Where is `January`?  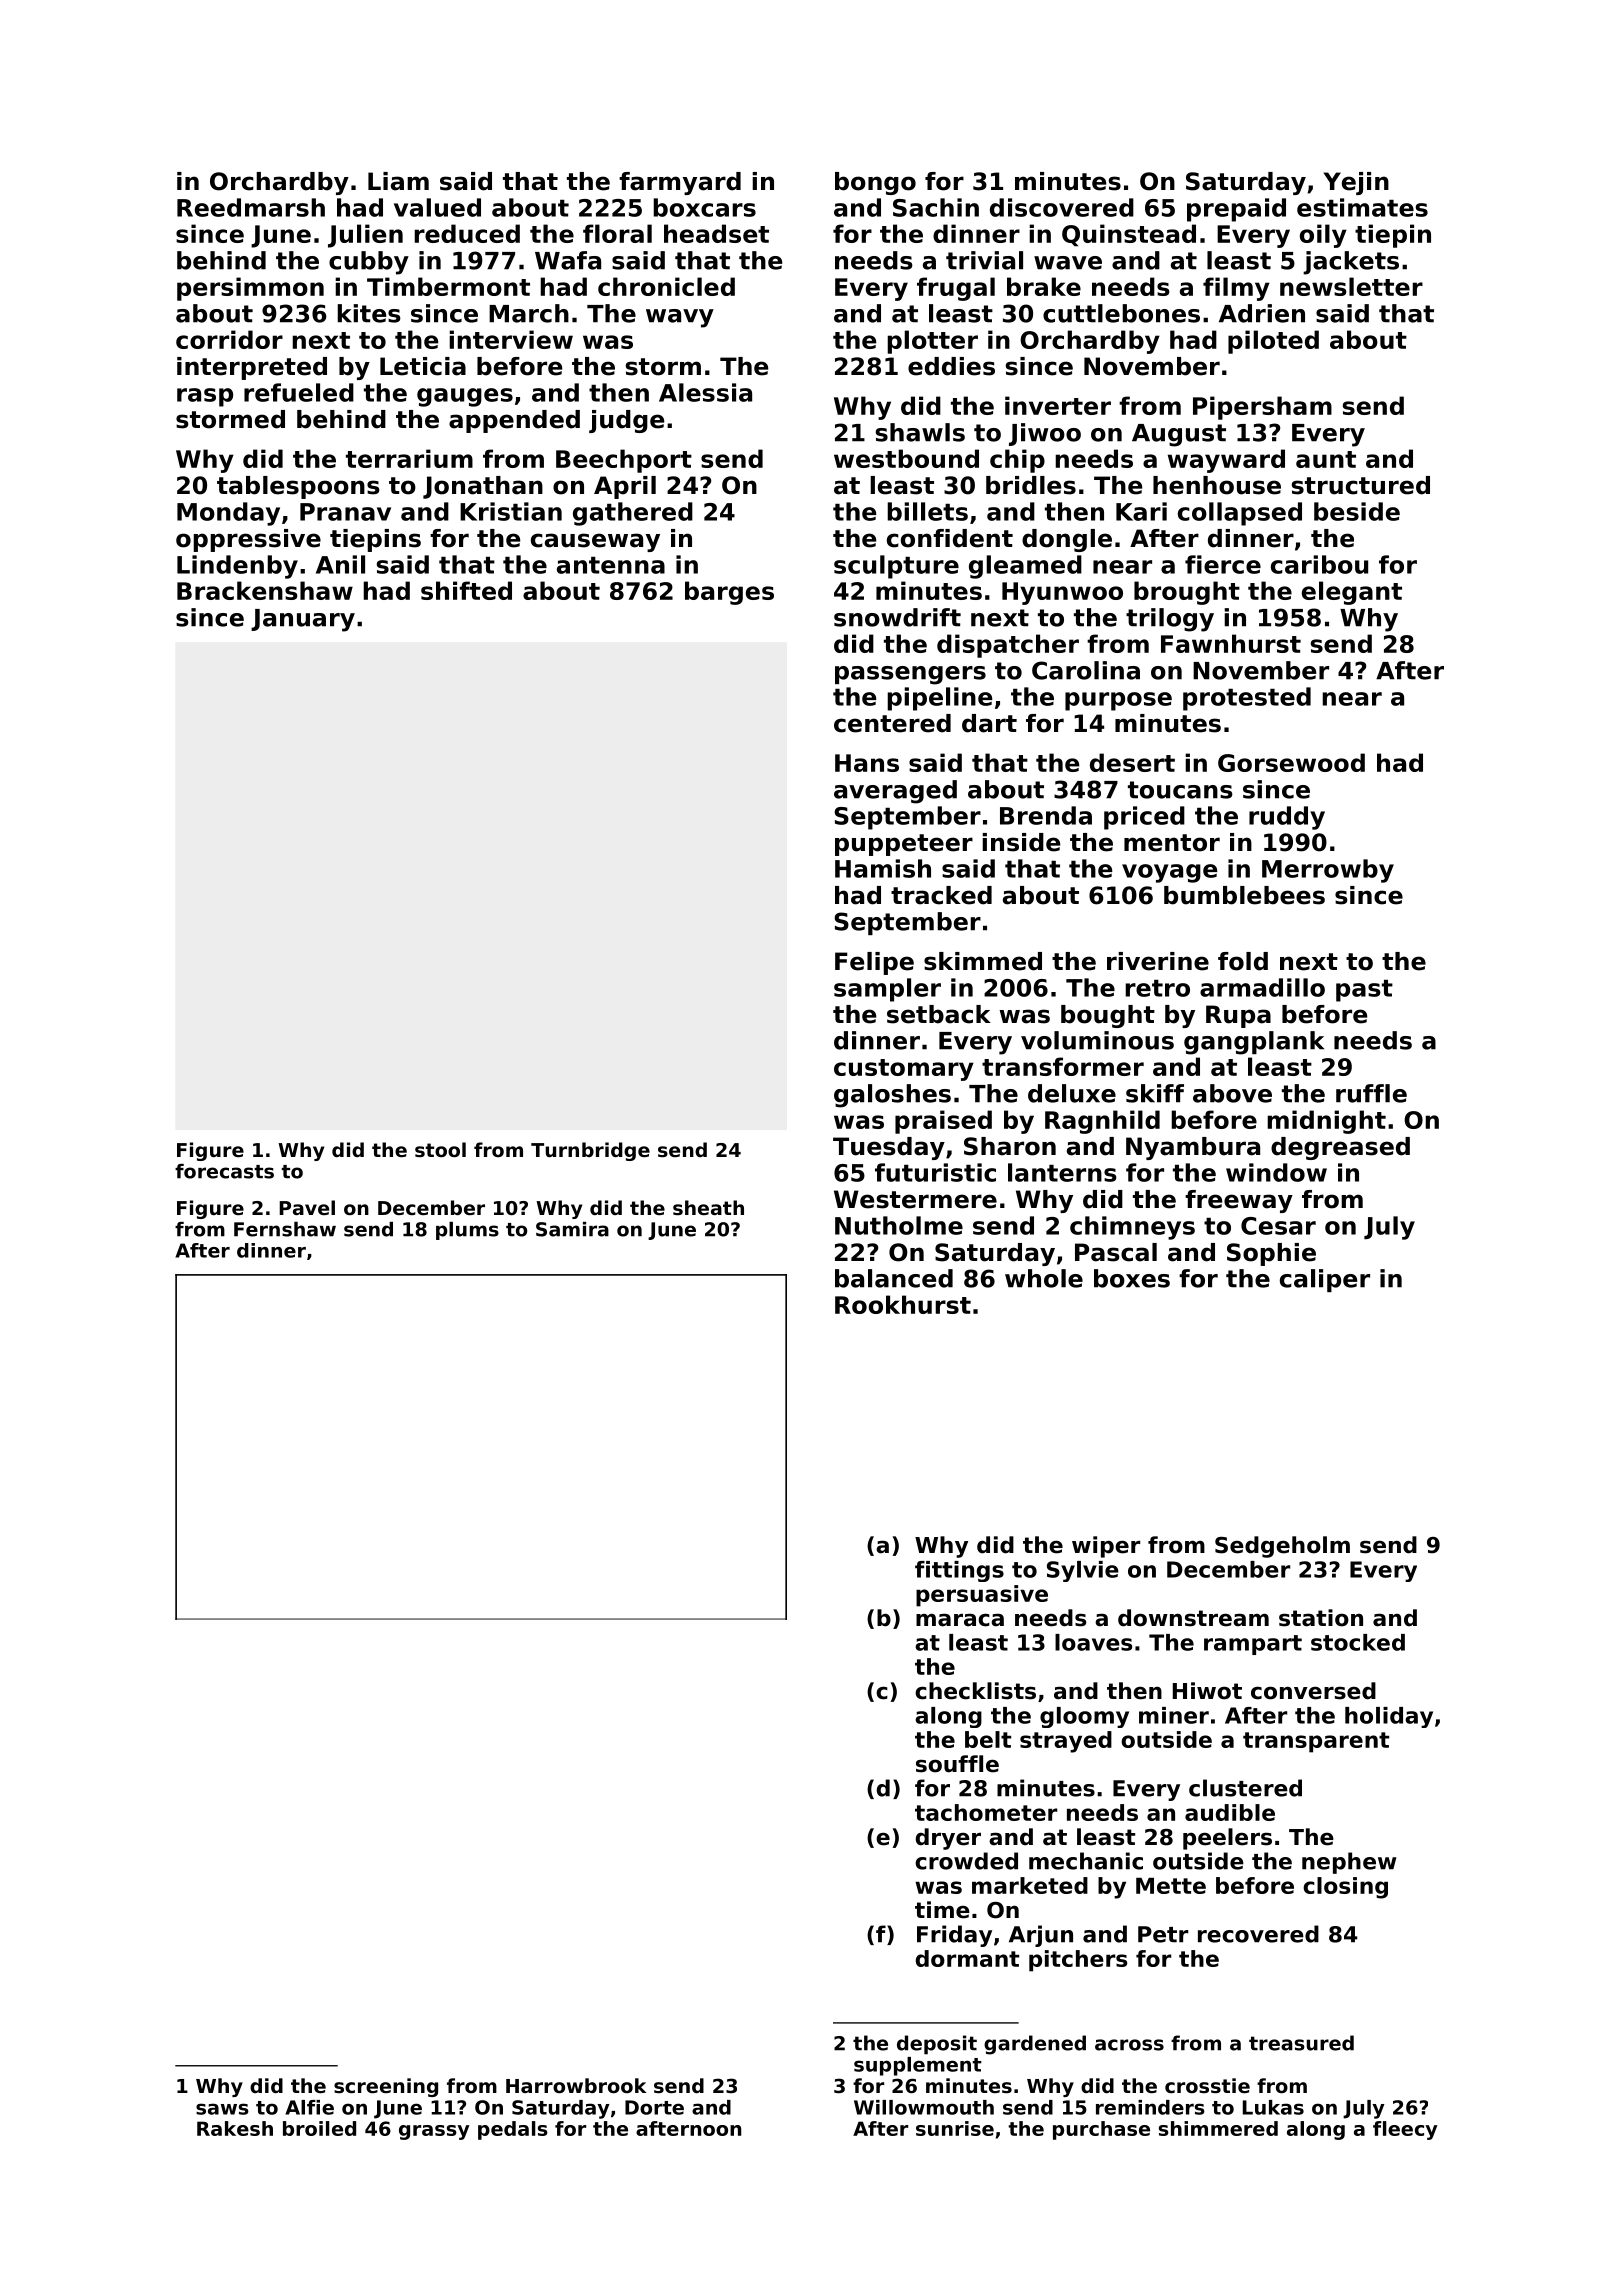
January is located at coordinates (303, 620).
